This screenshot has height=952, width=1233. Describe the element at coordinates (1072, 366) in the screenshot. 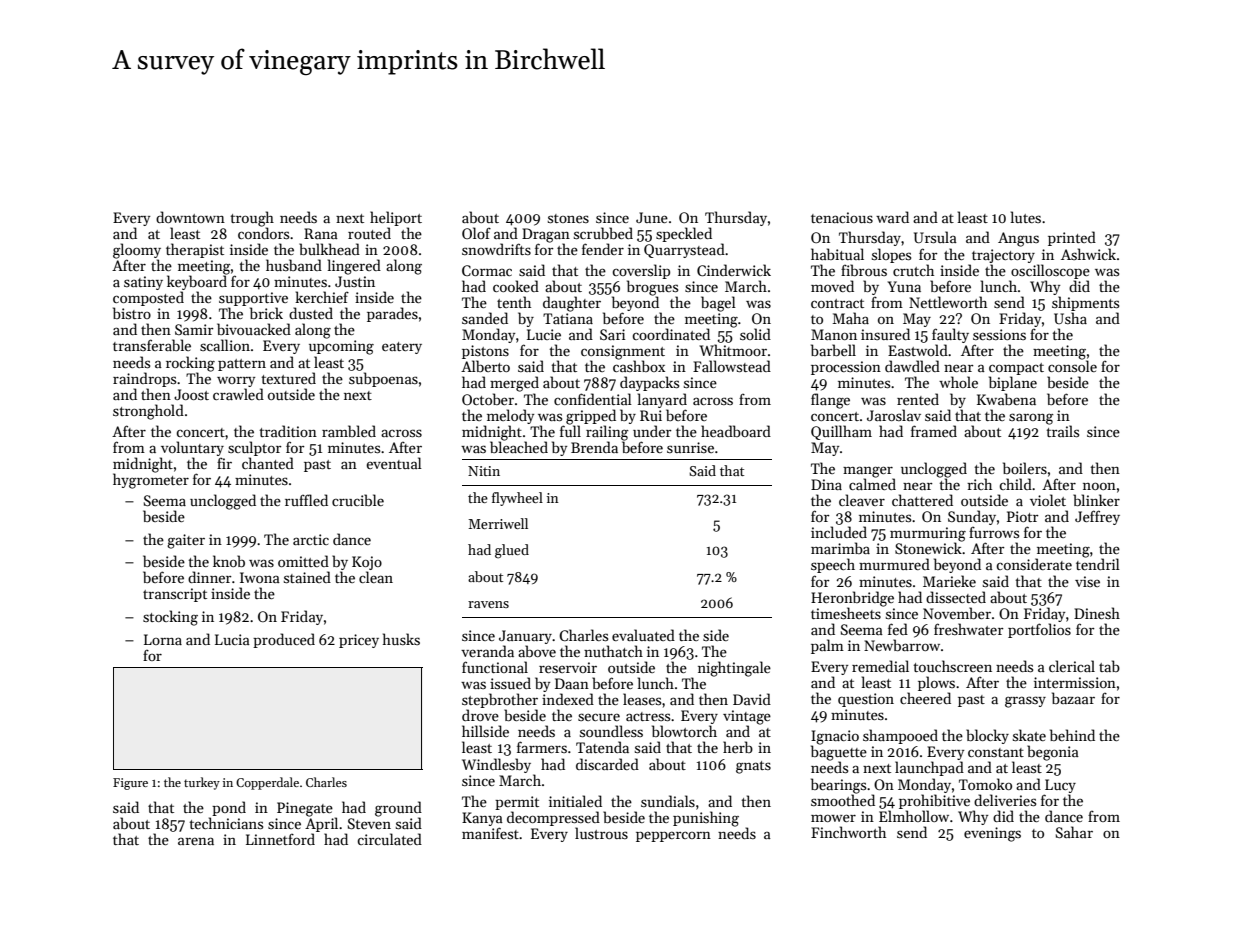

I see `console` at that location.
